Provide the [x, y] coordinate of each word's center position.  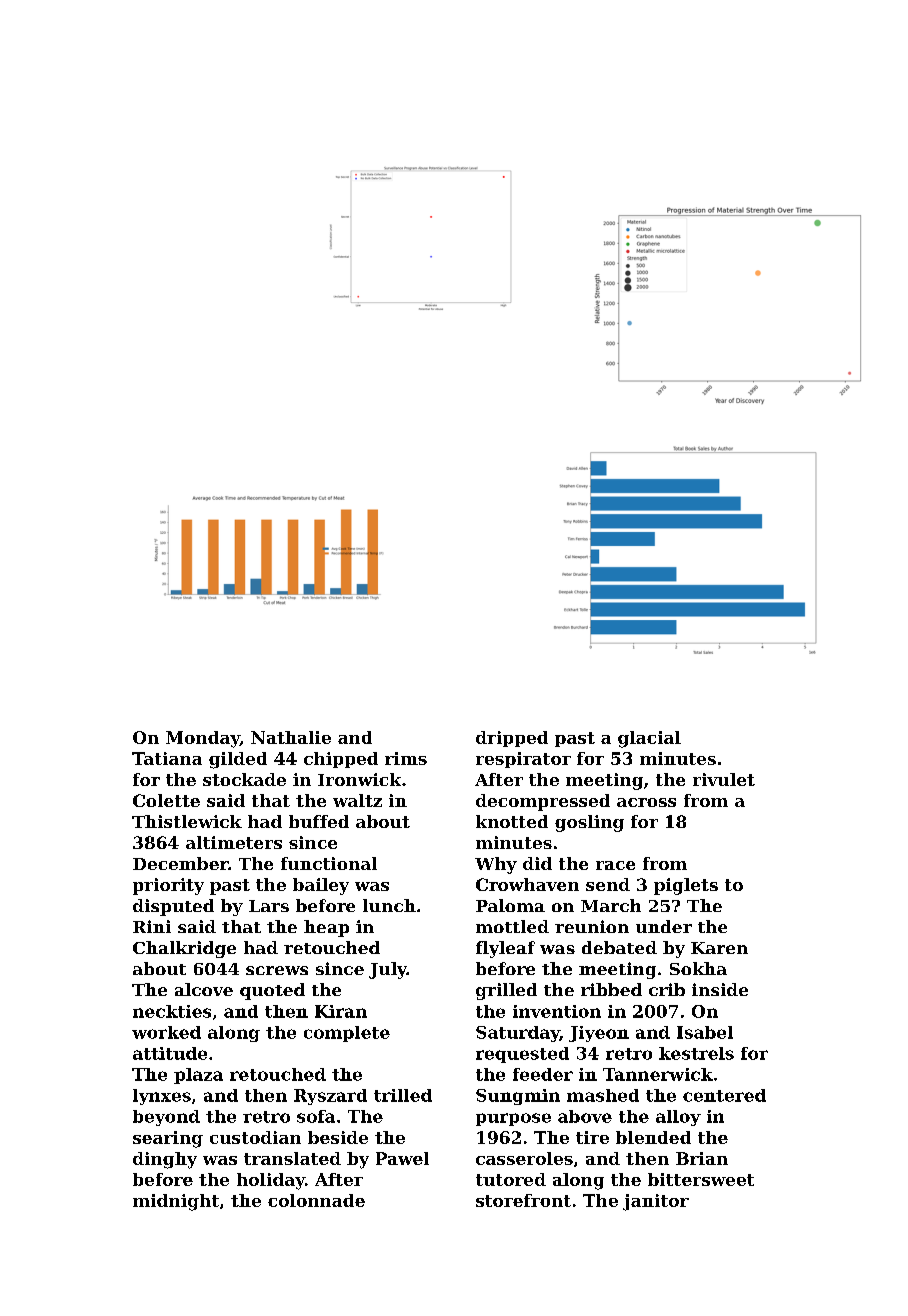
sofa [316, 1116]
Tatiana [167, 758]
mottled [512, 926]
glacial [649, 739]
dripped [512, 739]
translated [292, 1158]
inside [720, 989]
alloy [678, 1118]
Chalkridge [184, 949]
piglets [686, 886]
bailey [321, 886]
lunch [389, 905]
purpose [513, 1119]
